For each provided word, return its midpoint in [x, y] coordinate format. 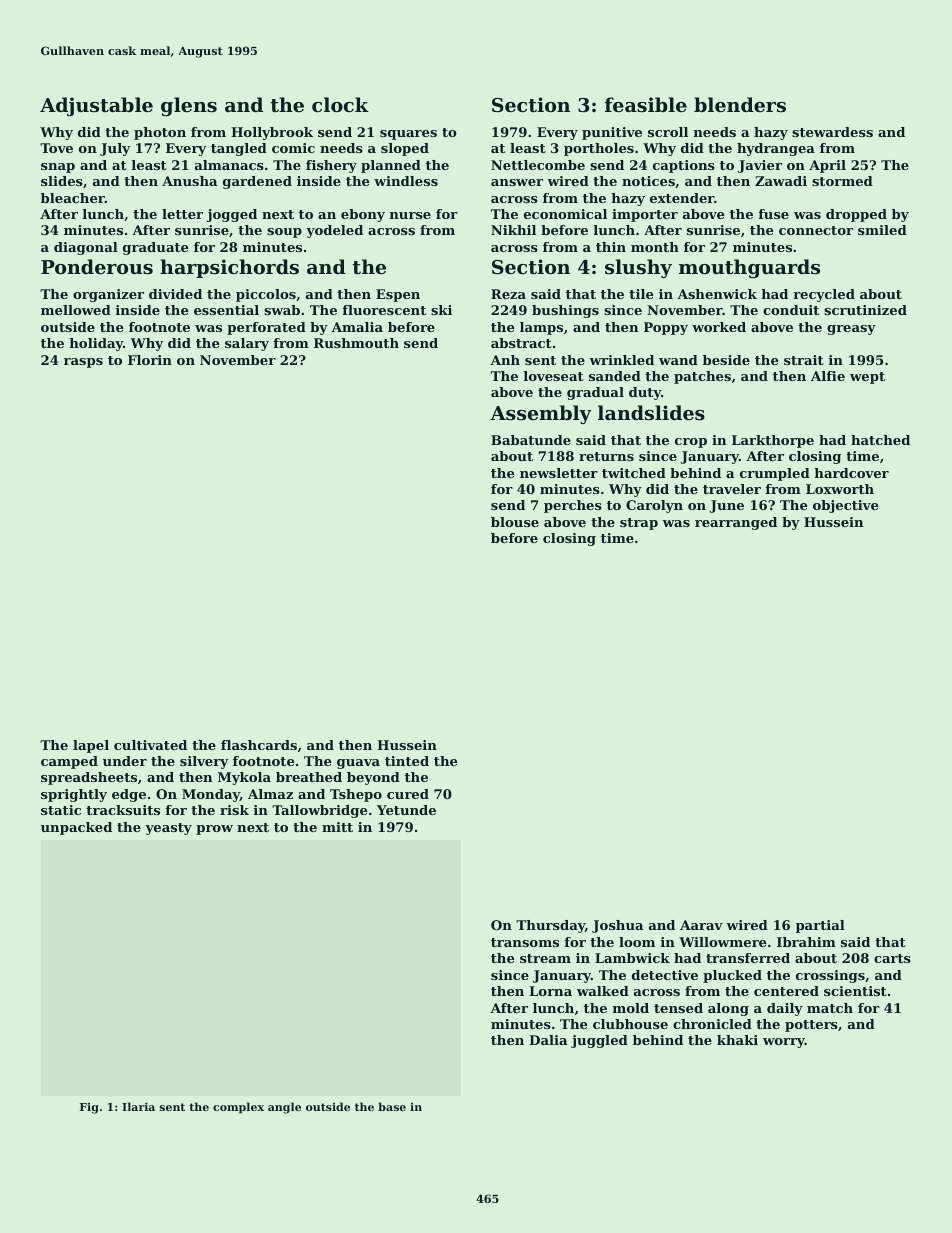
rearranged [736, 523]
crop [691, 443]
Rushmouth [356, 343]
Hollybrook [272, 133]
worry [784, 1043]
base [392, 1106]
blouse [515, 522]
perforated [266, 328]
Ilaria [138, 1106]
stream [545, 958]
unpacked [76, 828]
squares [408, 135]
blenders [740, 104]
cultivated [150, 745]
